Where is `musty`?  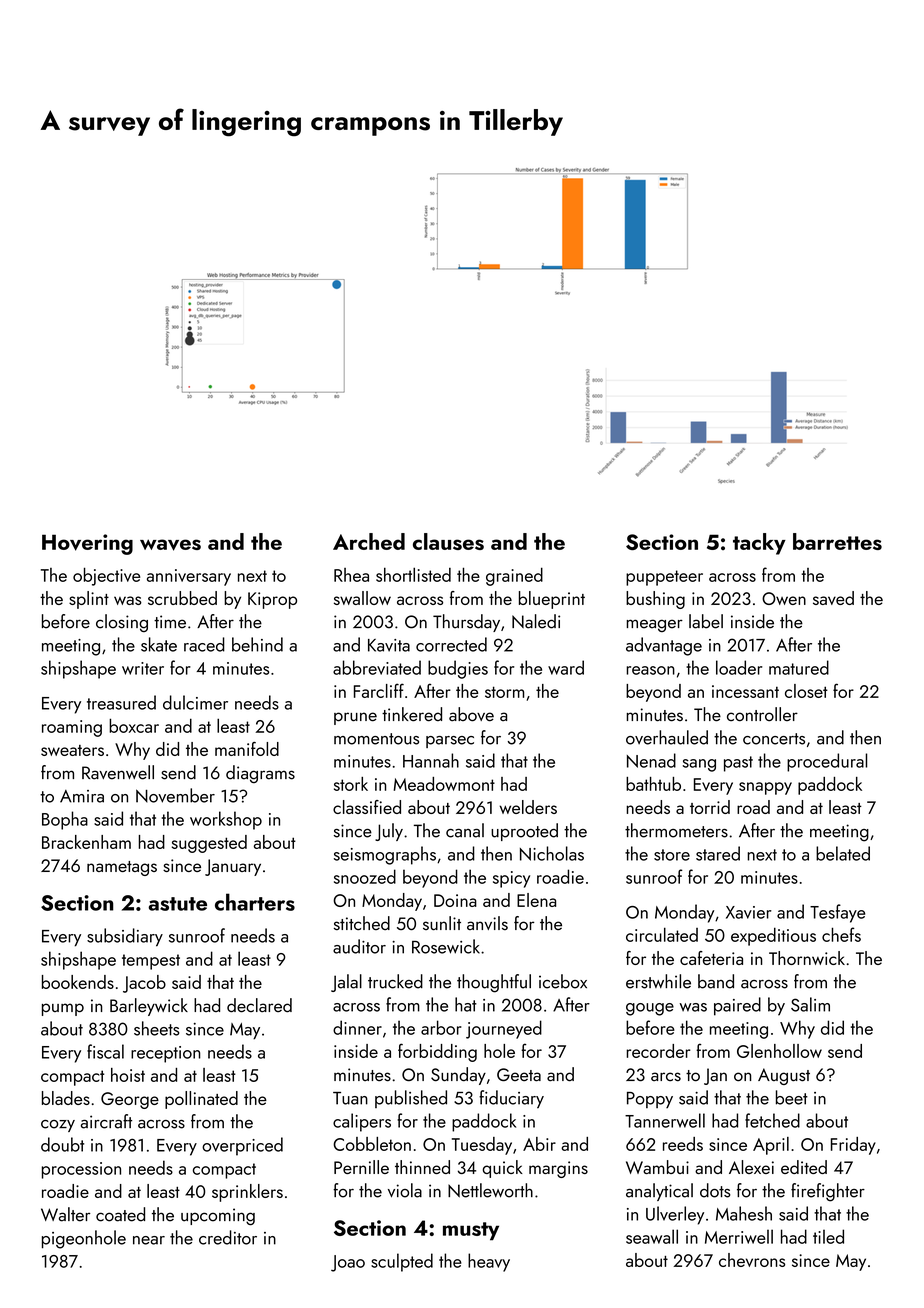 musty is located at coordinates (471, 1231).
